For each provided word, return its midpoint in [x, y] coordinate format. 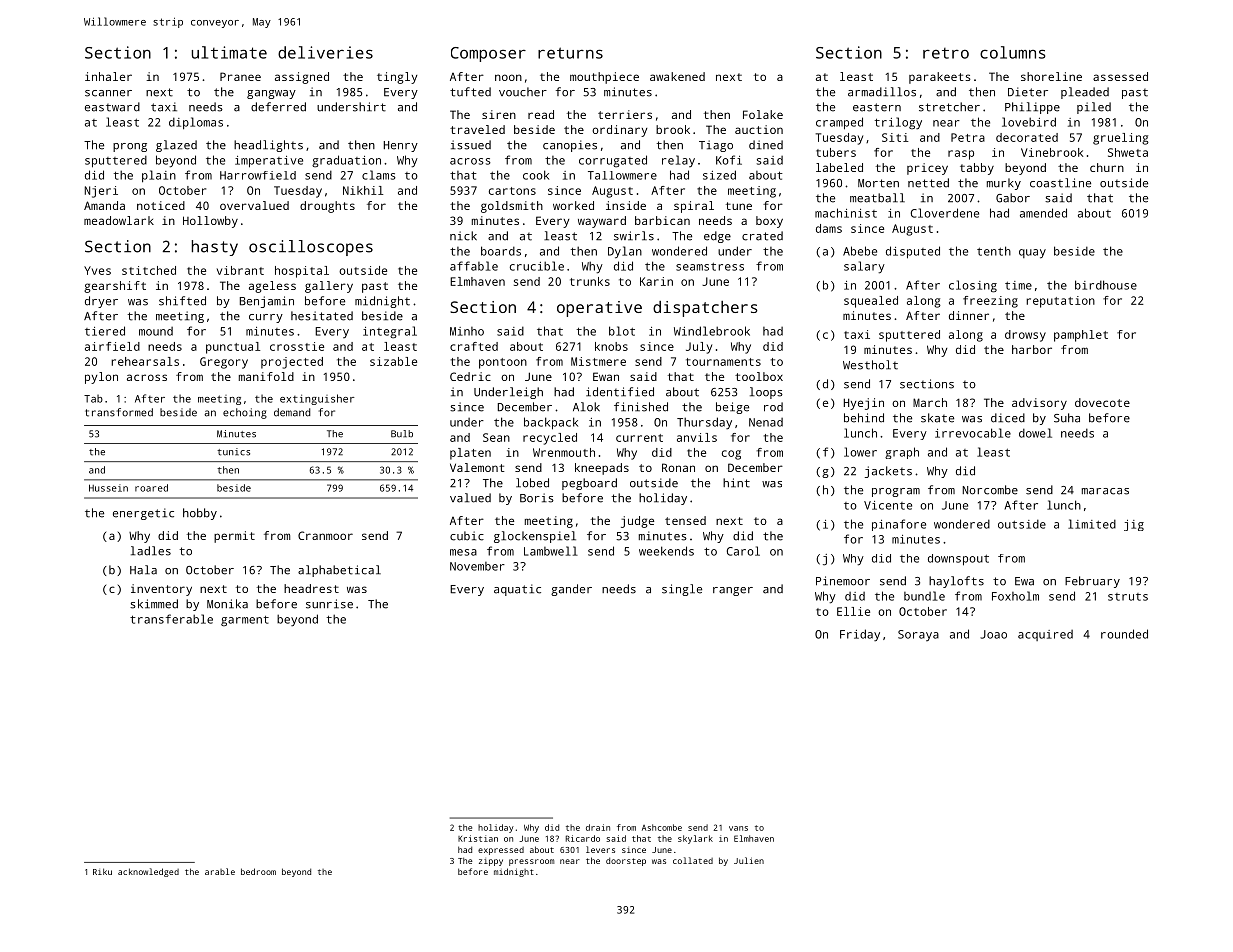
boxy [769, 222]
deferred [278, 107]
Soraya [918, 635]
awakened [677, 76]
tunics [233, 452]
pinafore [899, 525]
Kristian [478, 838]
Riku [102, 871]
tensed [685, 520]
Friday [860, 635]
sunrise [329, 604]
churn [1107, 167]
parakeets [940, 78]
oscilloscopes [311, 248]
